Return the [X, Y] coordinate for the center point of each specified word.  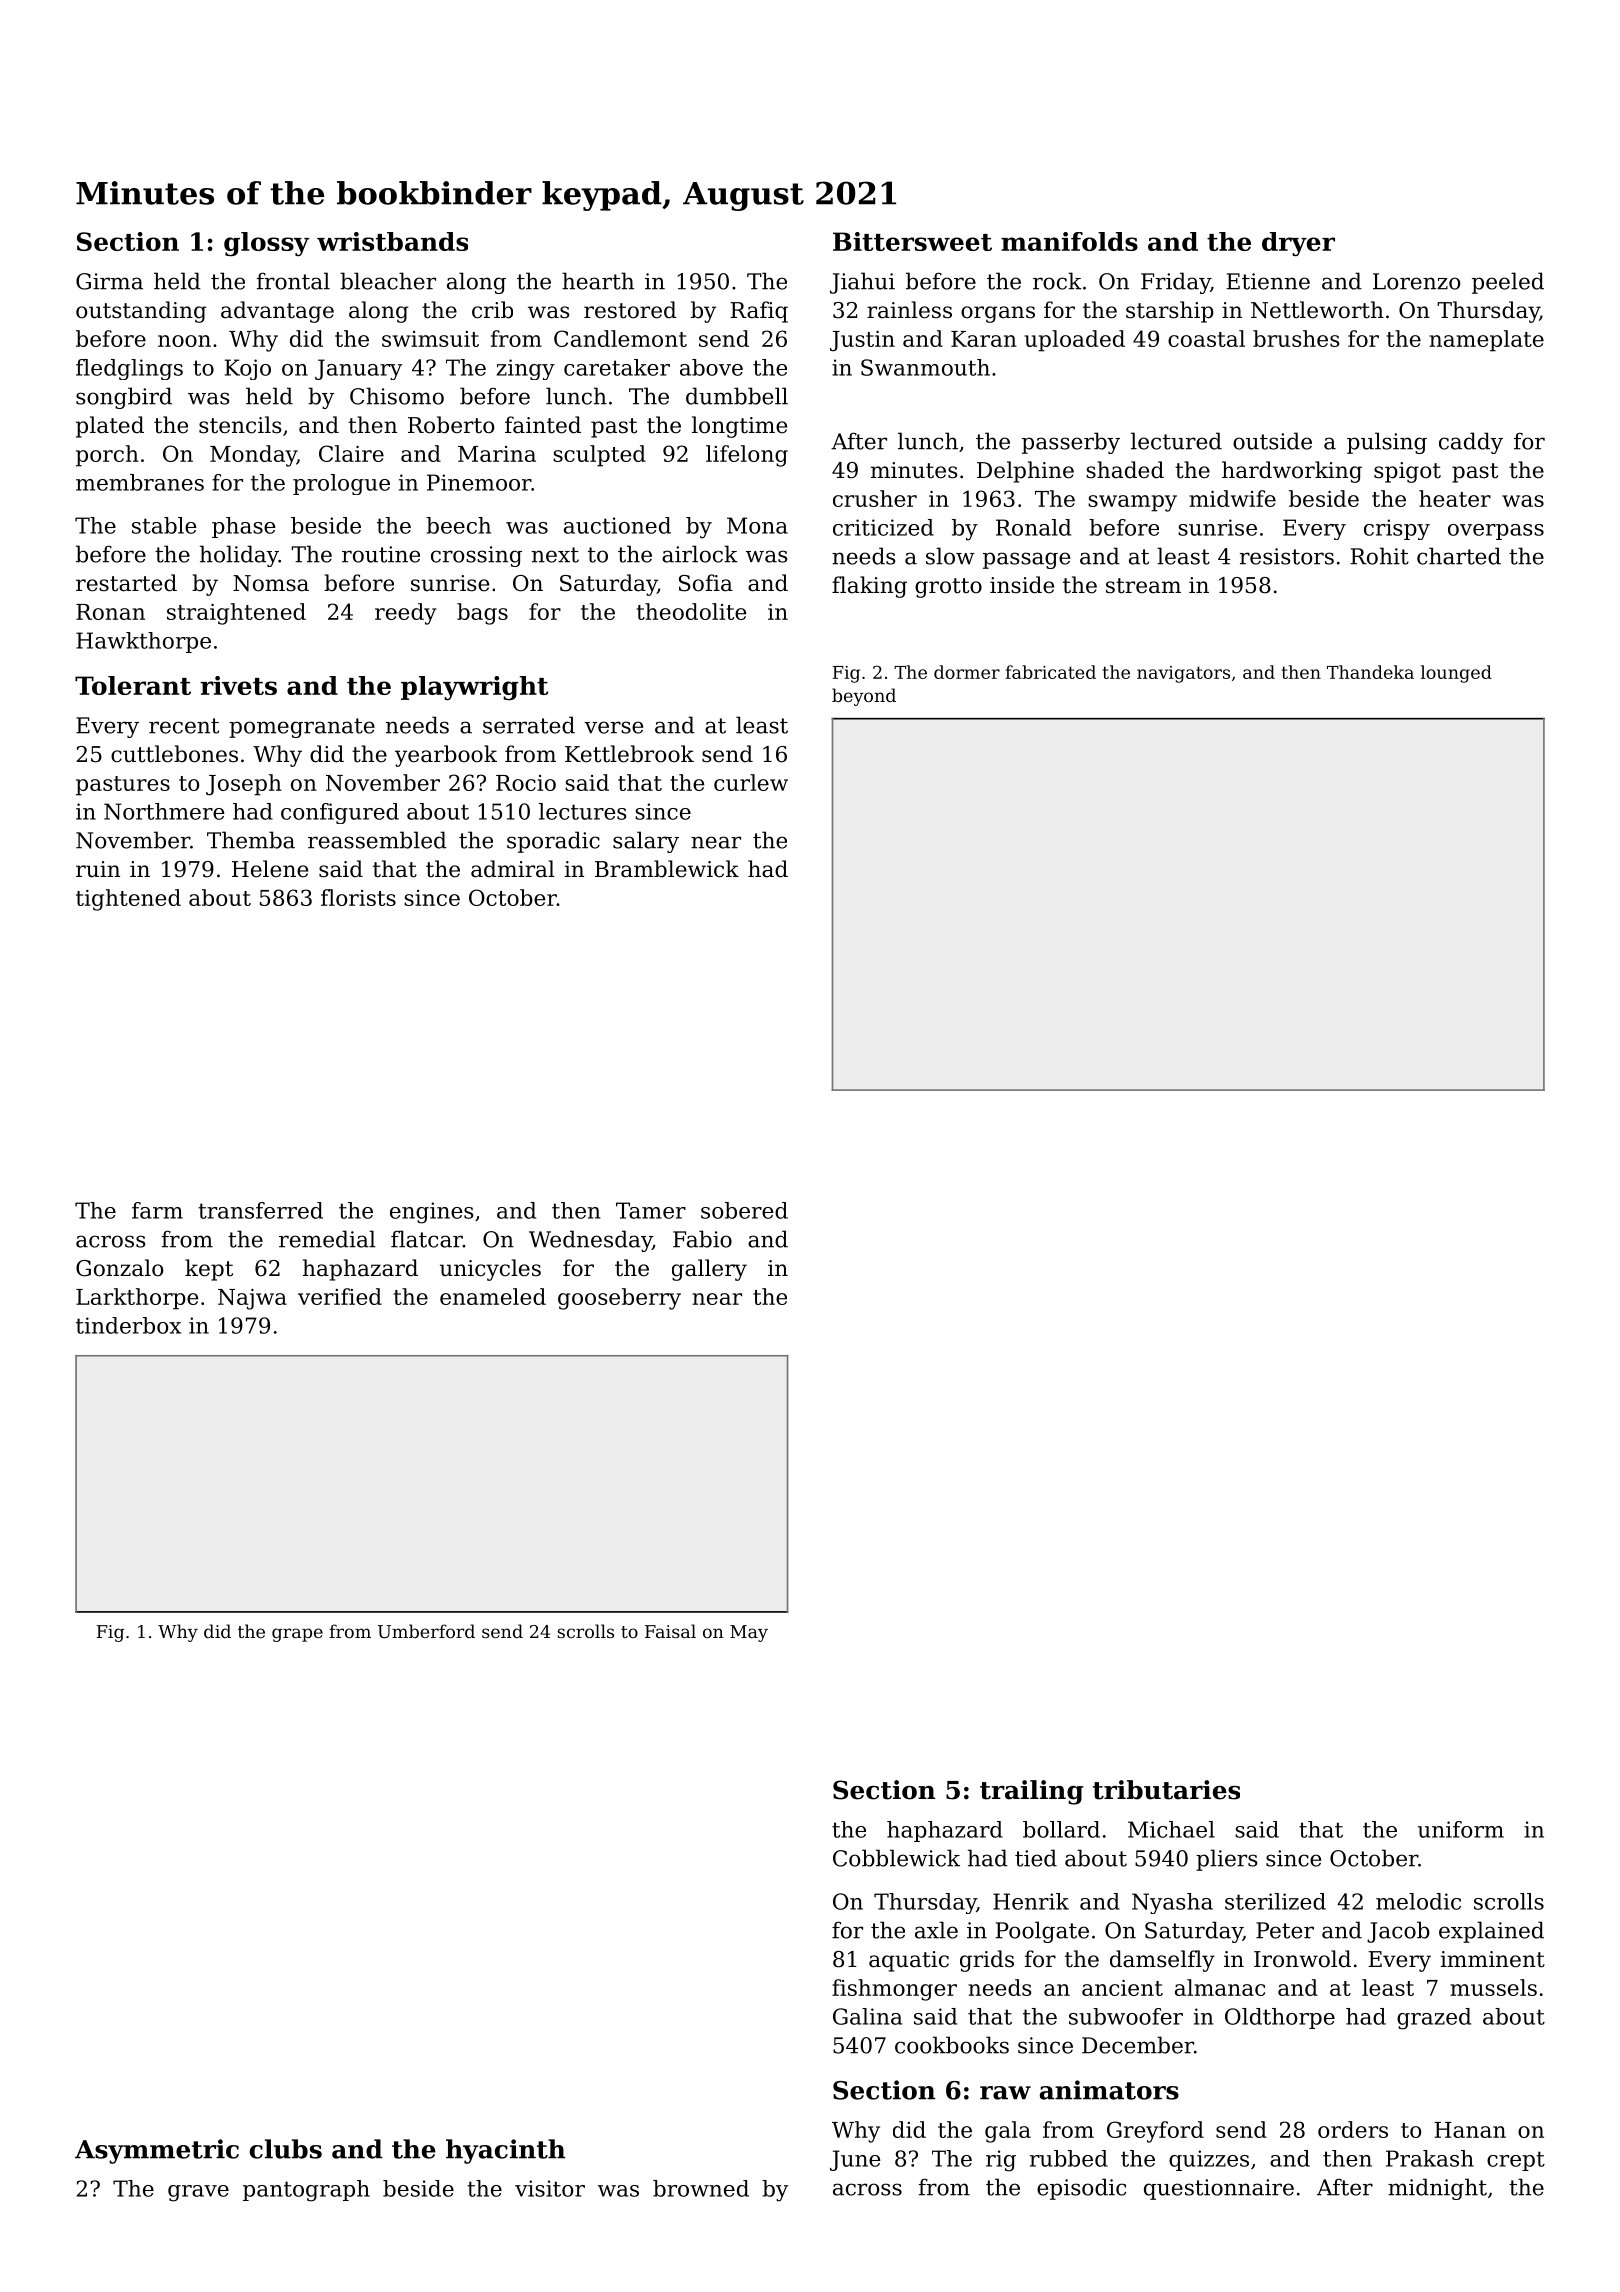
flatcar [427, 1239]
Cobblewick [896, 1858]
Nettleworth [1317, 310]
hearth [598, 281]
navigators [1183, 674]
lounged [1456, 674]
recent [184, 726]
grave [198, 2193]
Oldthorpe [1280, 2018]
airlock [700, 554]
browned [701, 2188]
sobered [744, 1210]
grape [297, 1635]
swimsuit [430, 339]
